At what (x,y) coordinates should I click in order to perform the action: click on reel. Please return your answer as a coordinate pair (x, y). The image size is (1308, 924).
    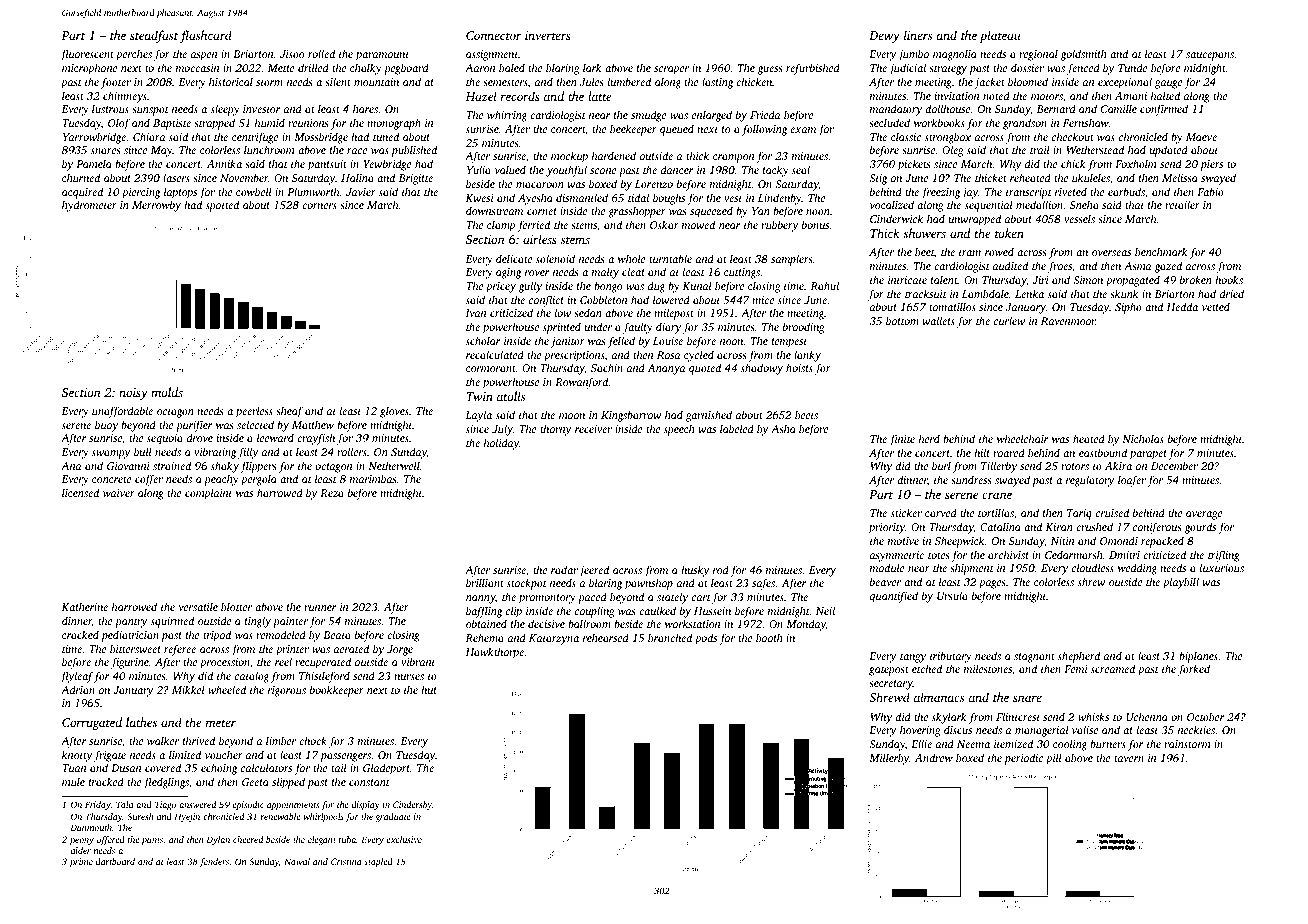
    Looking at the image, I should click on (283, 661).
